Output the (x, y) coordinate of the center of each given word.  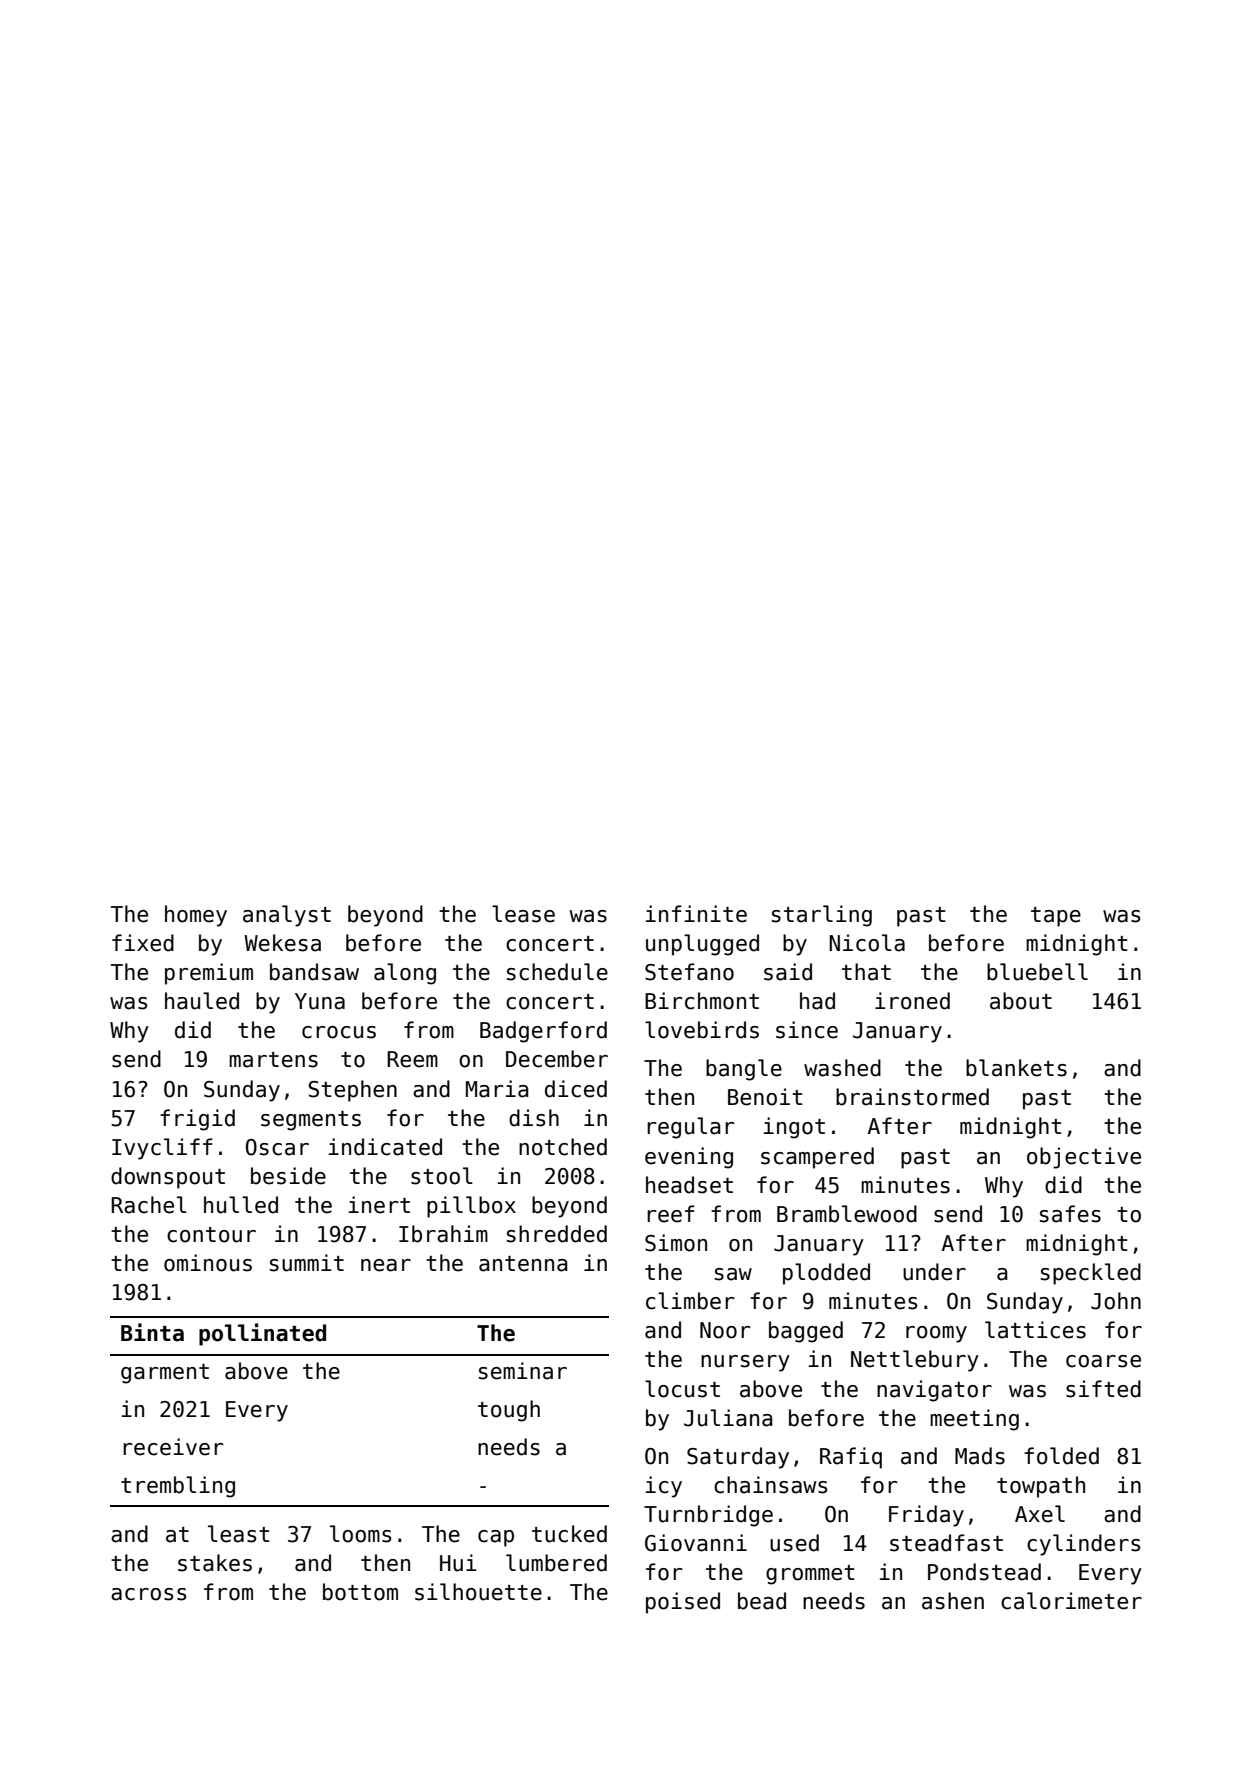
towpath (1041, 1487)
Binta (152, 1332)
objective (1084, 1158)
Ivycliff (162, 1149)
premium (209, 974)
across (149, 1594)
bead (762, 1601)
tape (1056, 917)
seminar (523, 1371)
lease (523, 914)
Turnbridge (708, 1516)
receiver (173, 1447)
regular (691, 1128)
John (1116, 1301)
